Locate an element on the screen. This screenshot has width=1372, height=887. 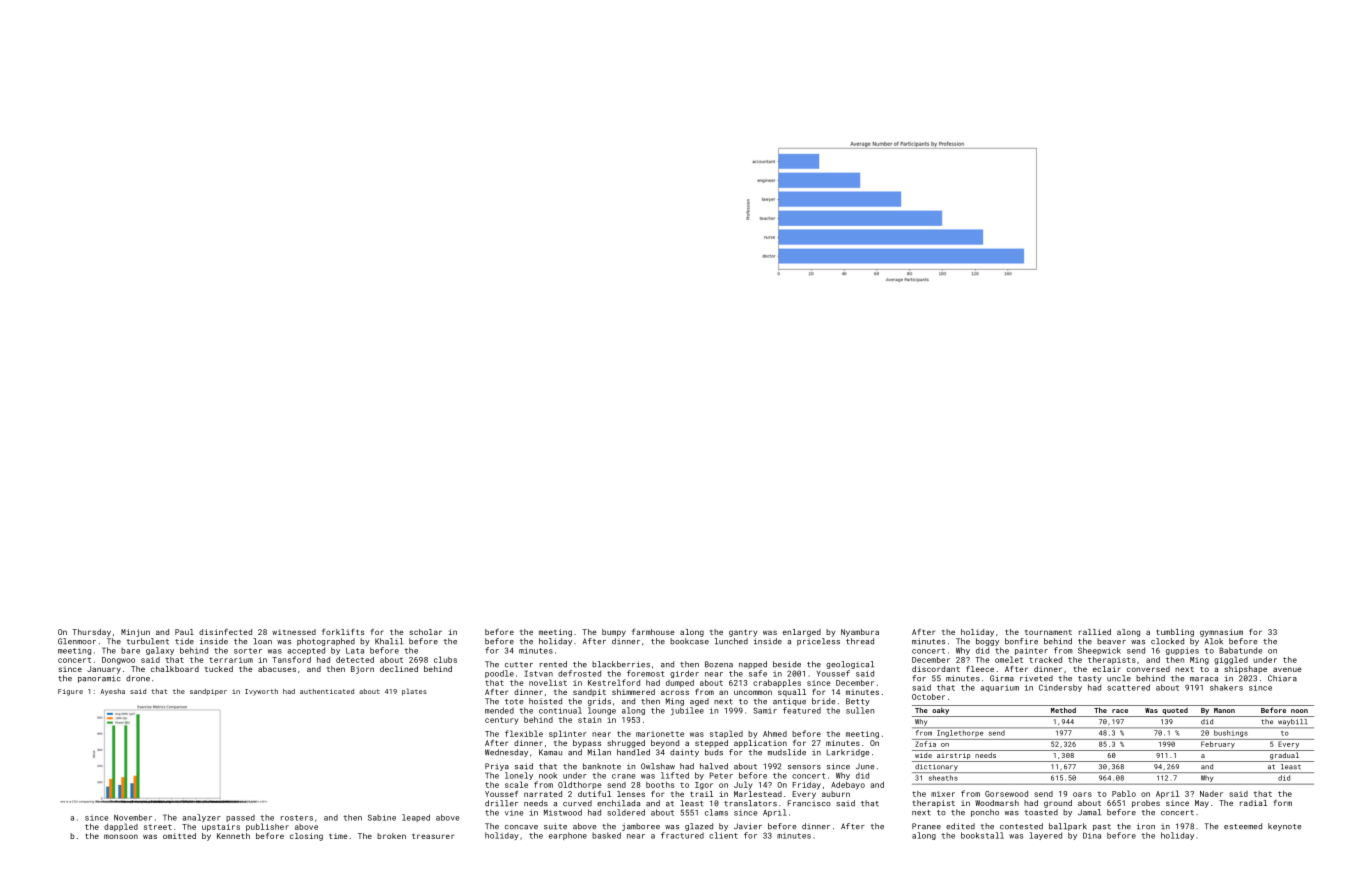
safe is located at coordinates (758, 673).
